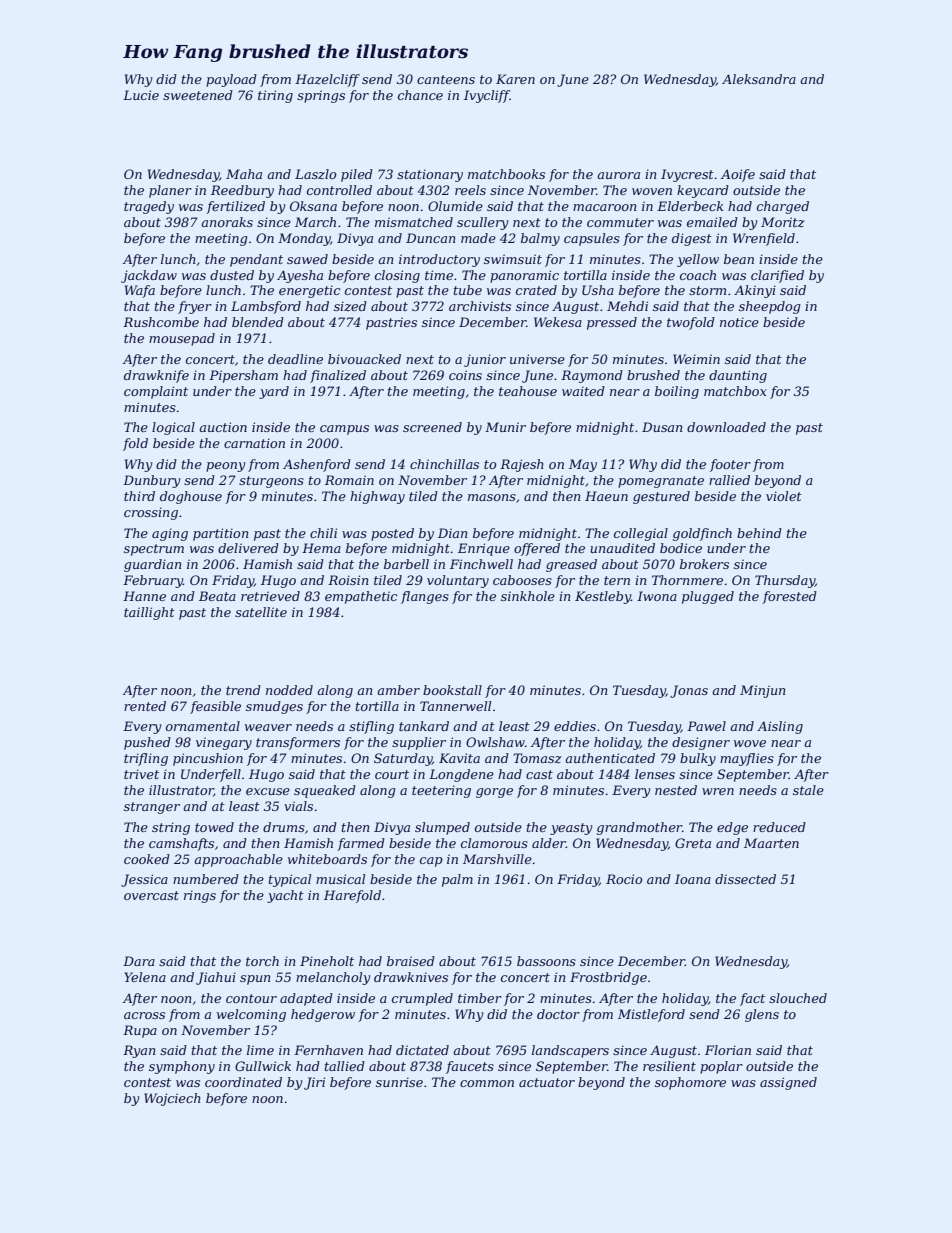 The image size is (952, 1233). Describe the element at coordinates (251, 1015) in the image. I see `welcoming` at that location.
